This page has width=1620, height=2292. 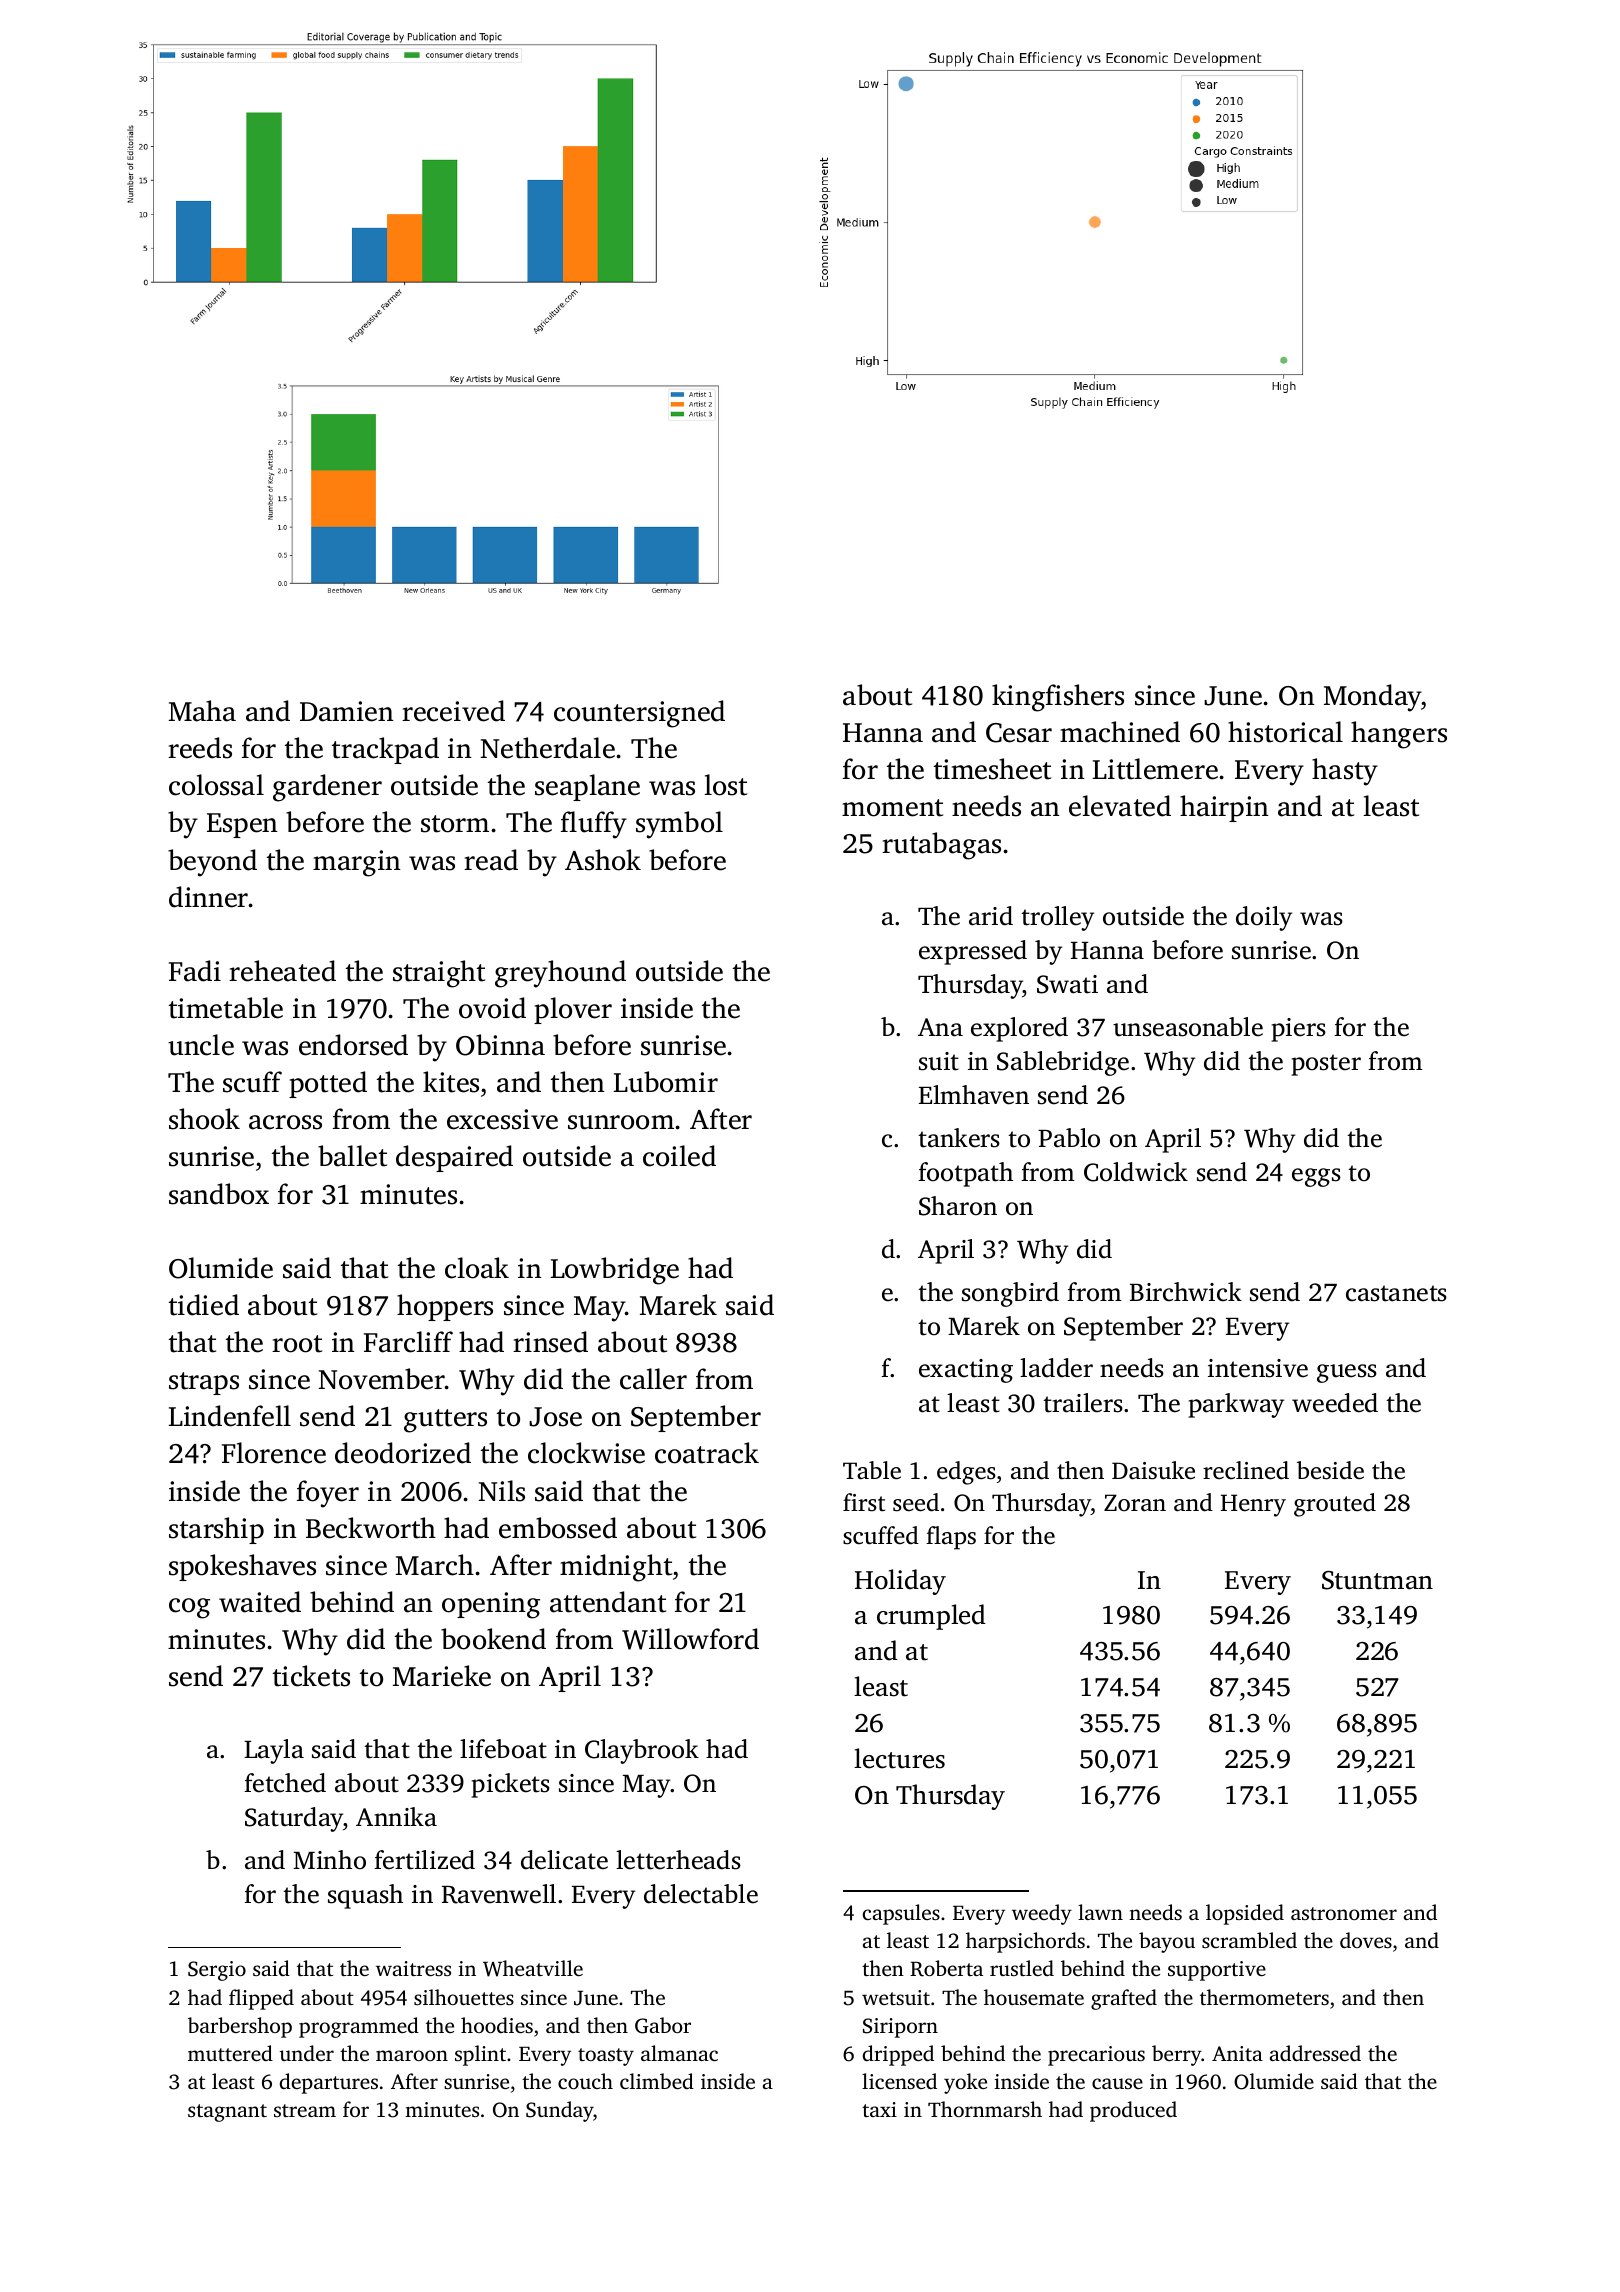 I want to click on machined, so click(x=1120, y=732).
